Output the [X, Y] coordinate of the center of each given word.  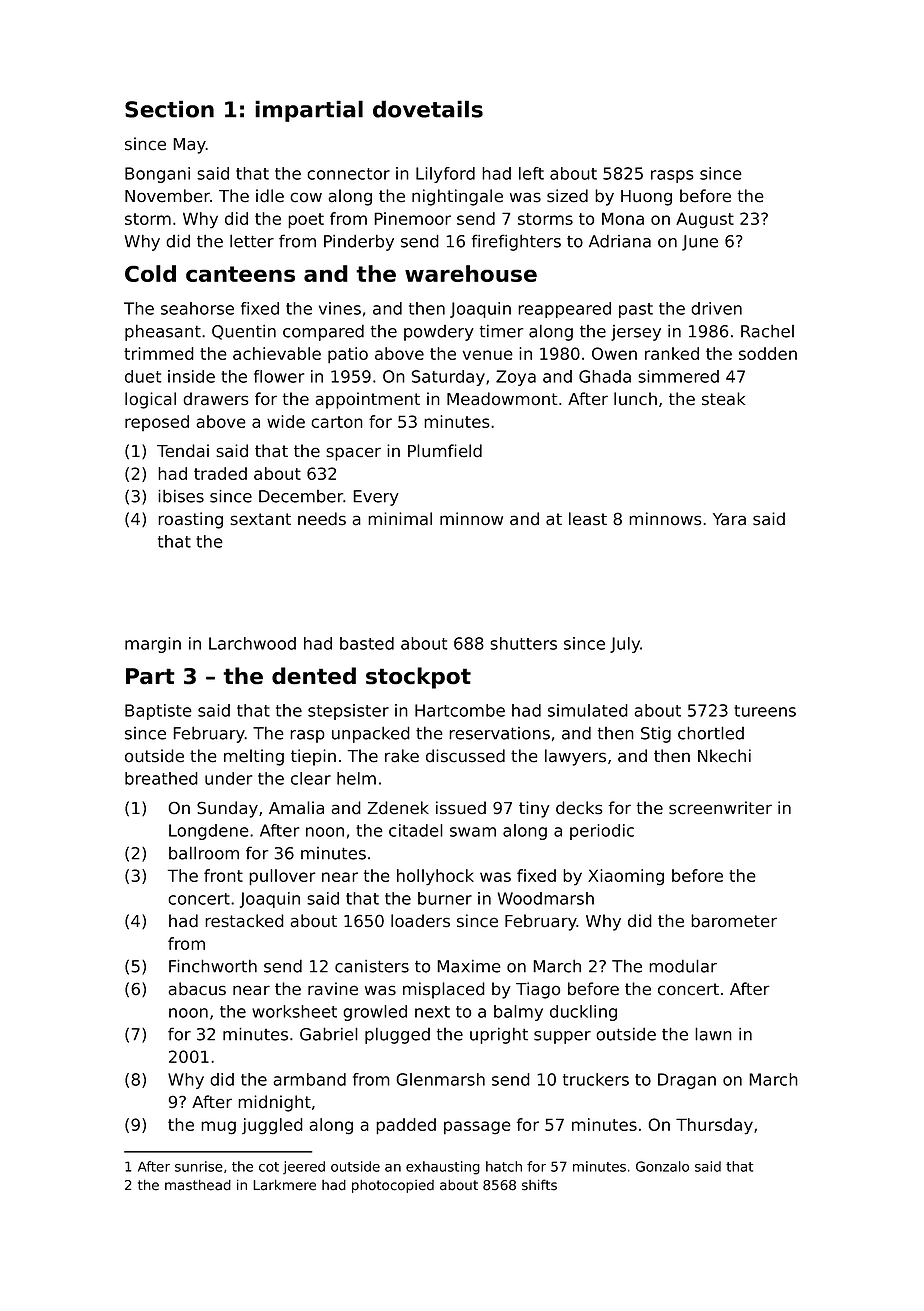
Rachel [767, 331]
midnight [274, 1103]
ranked [672, 353]
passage [477, 1128]
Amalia [296, 808]
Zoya [516, 378]
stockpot [418, 678]
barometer [734, 921]
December [301, 496]
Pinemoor [412, 218]
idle [270, 196]
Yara [729, 519]
